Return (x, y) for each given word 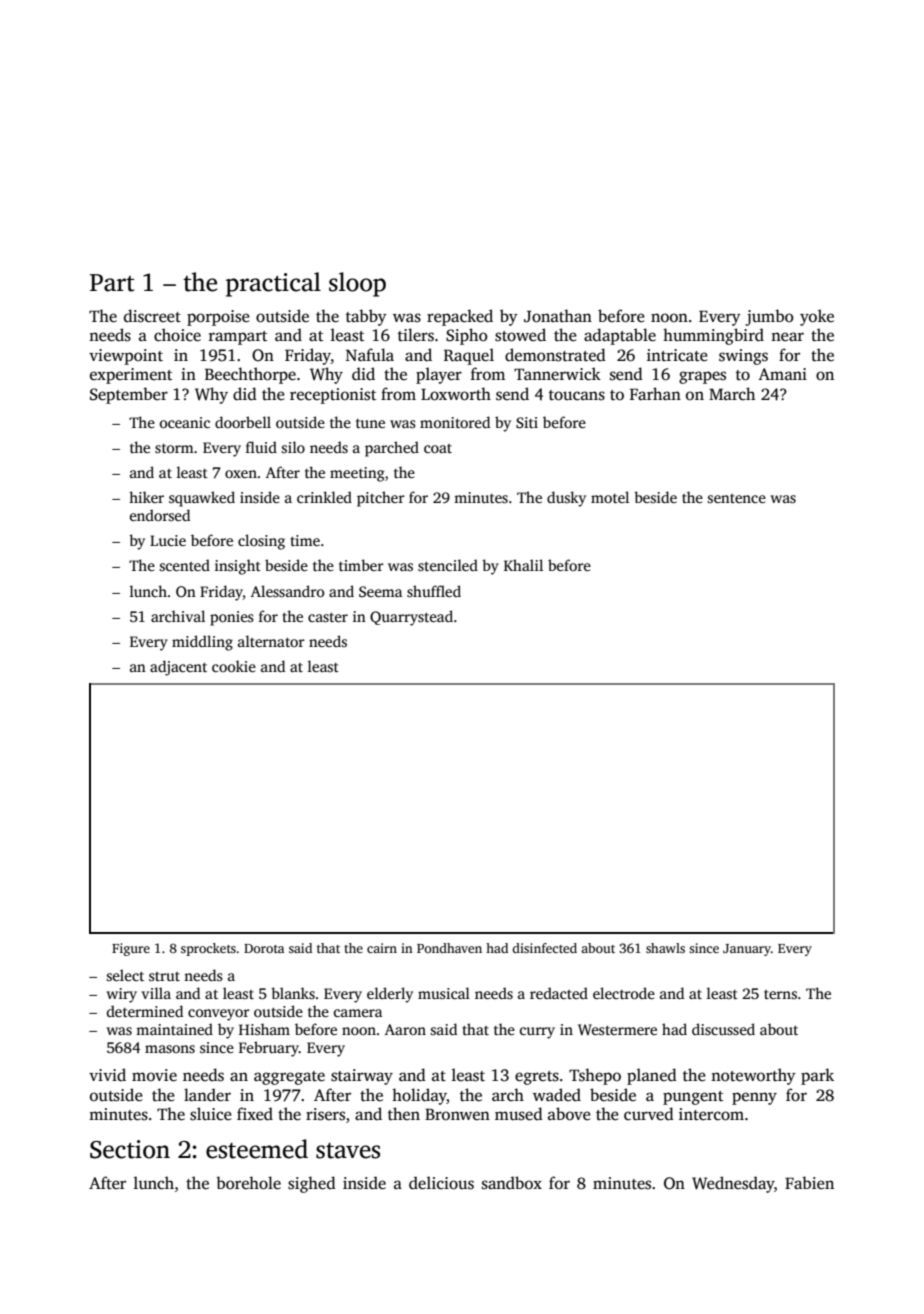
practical (273, 284)
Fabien (809, 1182)
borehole (248, 1183)
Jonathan (558, 316)
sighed (312, 1184)
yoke (817, 317)
